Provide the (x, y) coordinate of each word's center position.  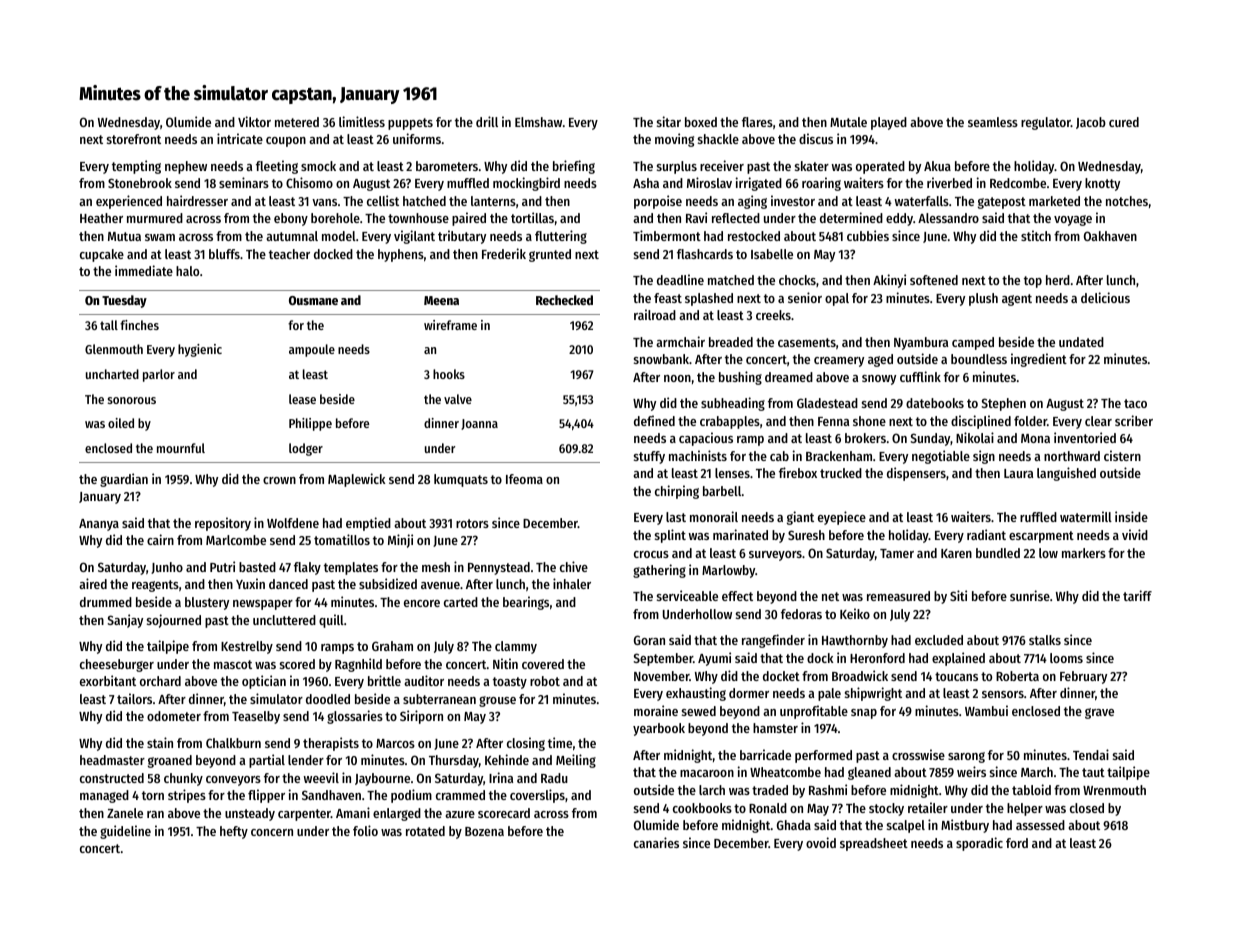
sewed (699, 711)
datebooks (935, 403)
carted (461, 602)
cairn (160, 539)
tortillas (532, 217)
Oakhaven (1110, 236)
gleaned (869, 773)
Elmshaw (538, 122)
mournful (181, 448)
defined (654, 420)
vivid (1135, 534)
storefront (134, 139)
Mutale (848, 122)
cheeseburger (117, 665)
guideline (125, 832)
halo (187, 271)
